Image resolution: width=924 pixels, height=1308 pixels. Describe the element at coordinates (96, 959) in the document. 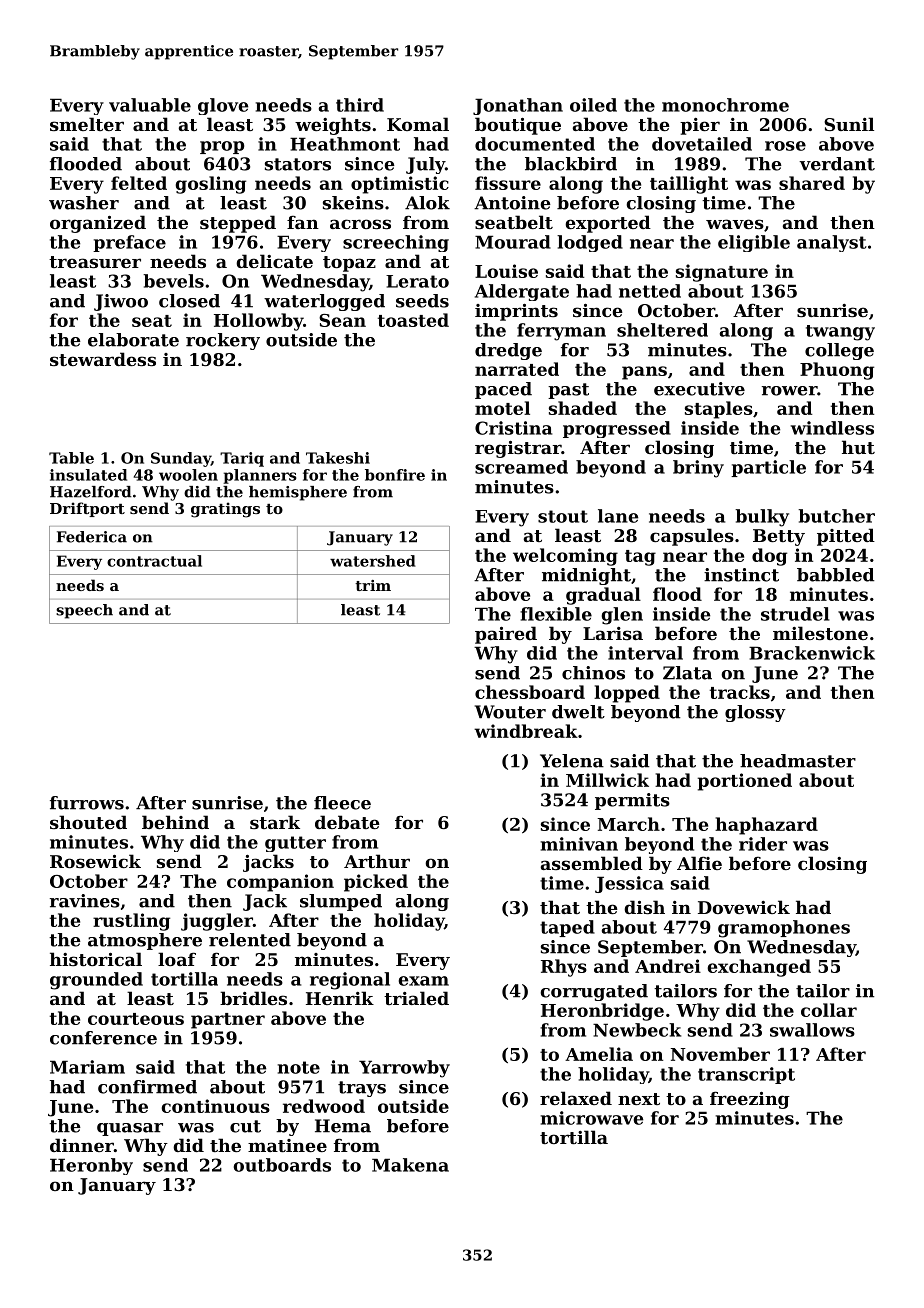

I see `historical` at that location.
